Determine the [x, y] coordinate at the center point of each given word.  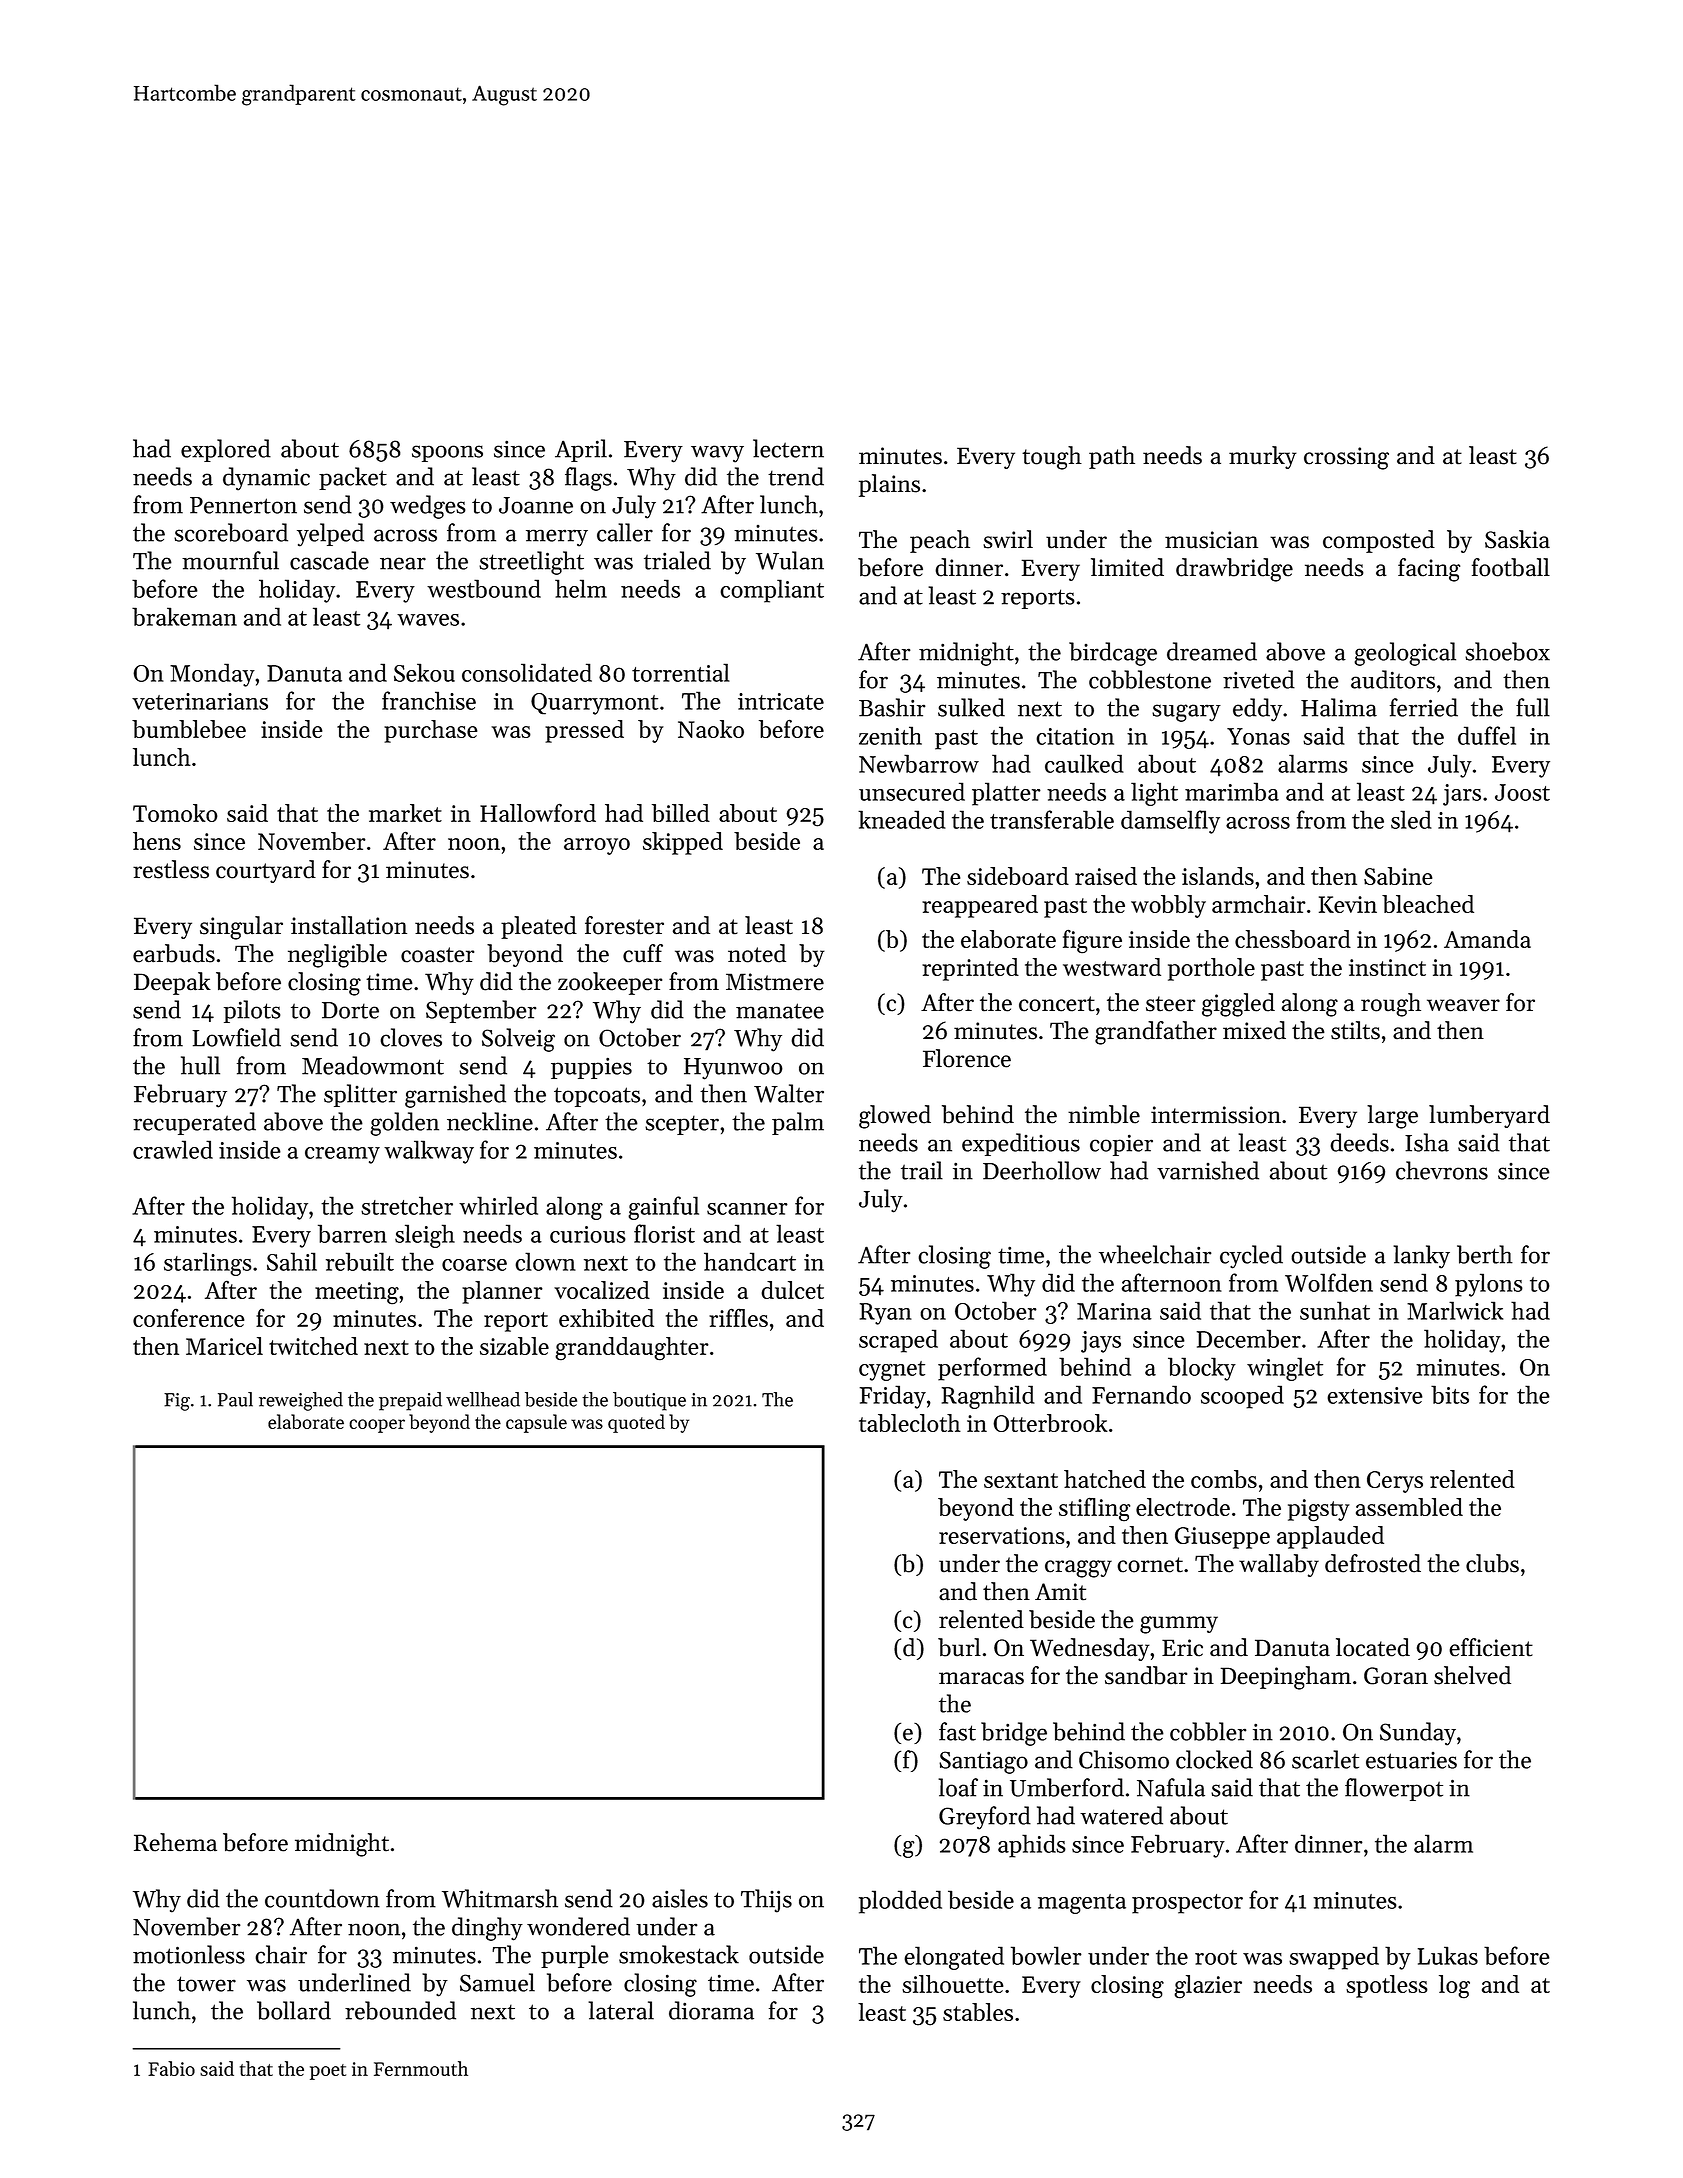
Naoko [711, 729]
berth [1485, 1254]
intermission [1216, 1115]
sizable [514, 1346]
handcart [750, 1261]
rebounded [400, 2010]
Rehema [175, 1842]
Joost [1522, 792]
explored [226, 450]
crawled [173, 1149]
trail [922, 1170]
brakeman [184, 616]
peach [940, 541]
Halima [1339, 707]
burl [959, 1647]
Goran [1396, 1676]
